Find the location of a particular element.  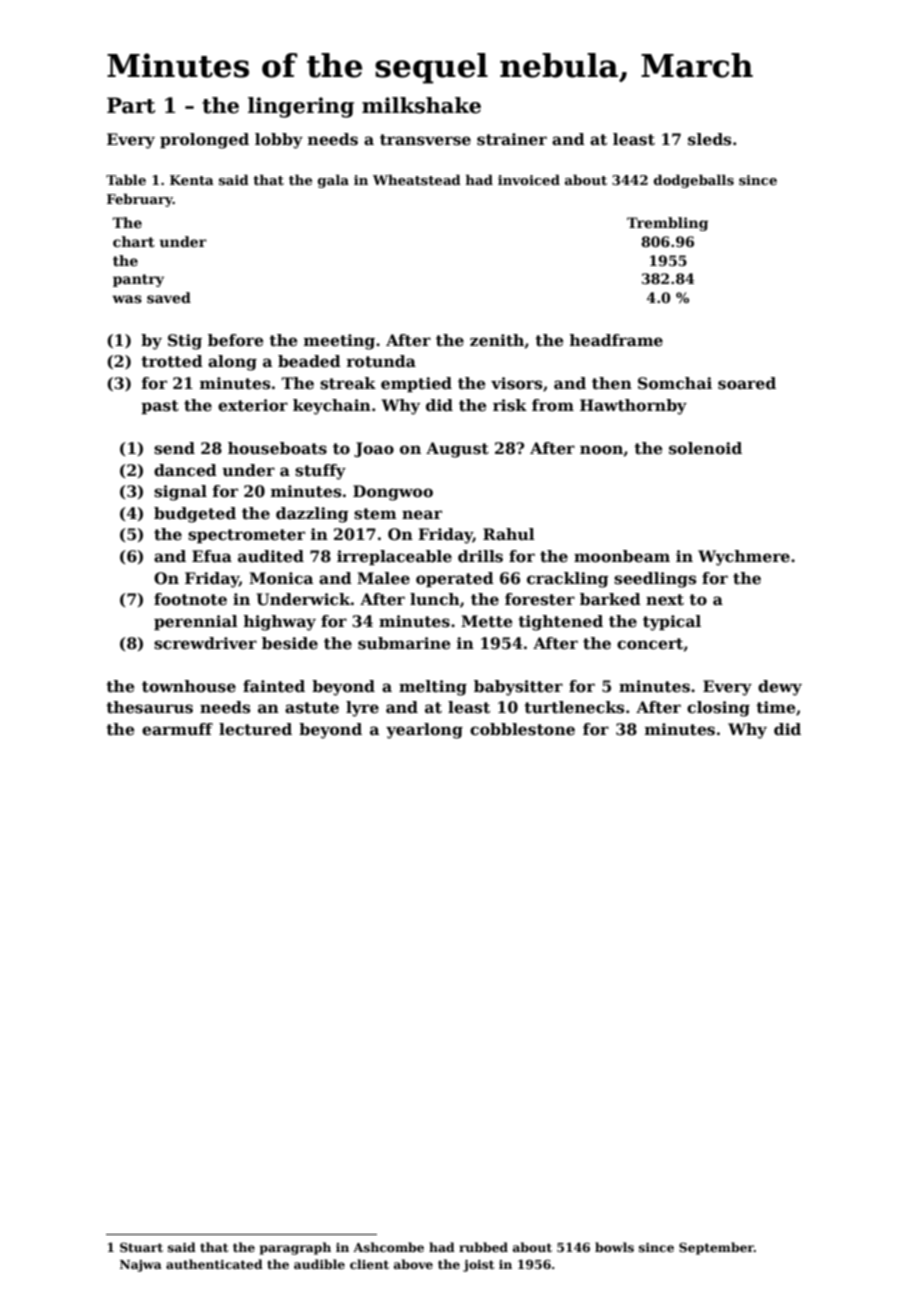

sleds is located at coordinates (709, 139).
